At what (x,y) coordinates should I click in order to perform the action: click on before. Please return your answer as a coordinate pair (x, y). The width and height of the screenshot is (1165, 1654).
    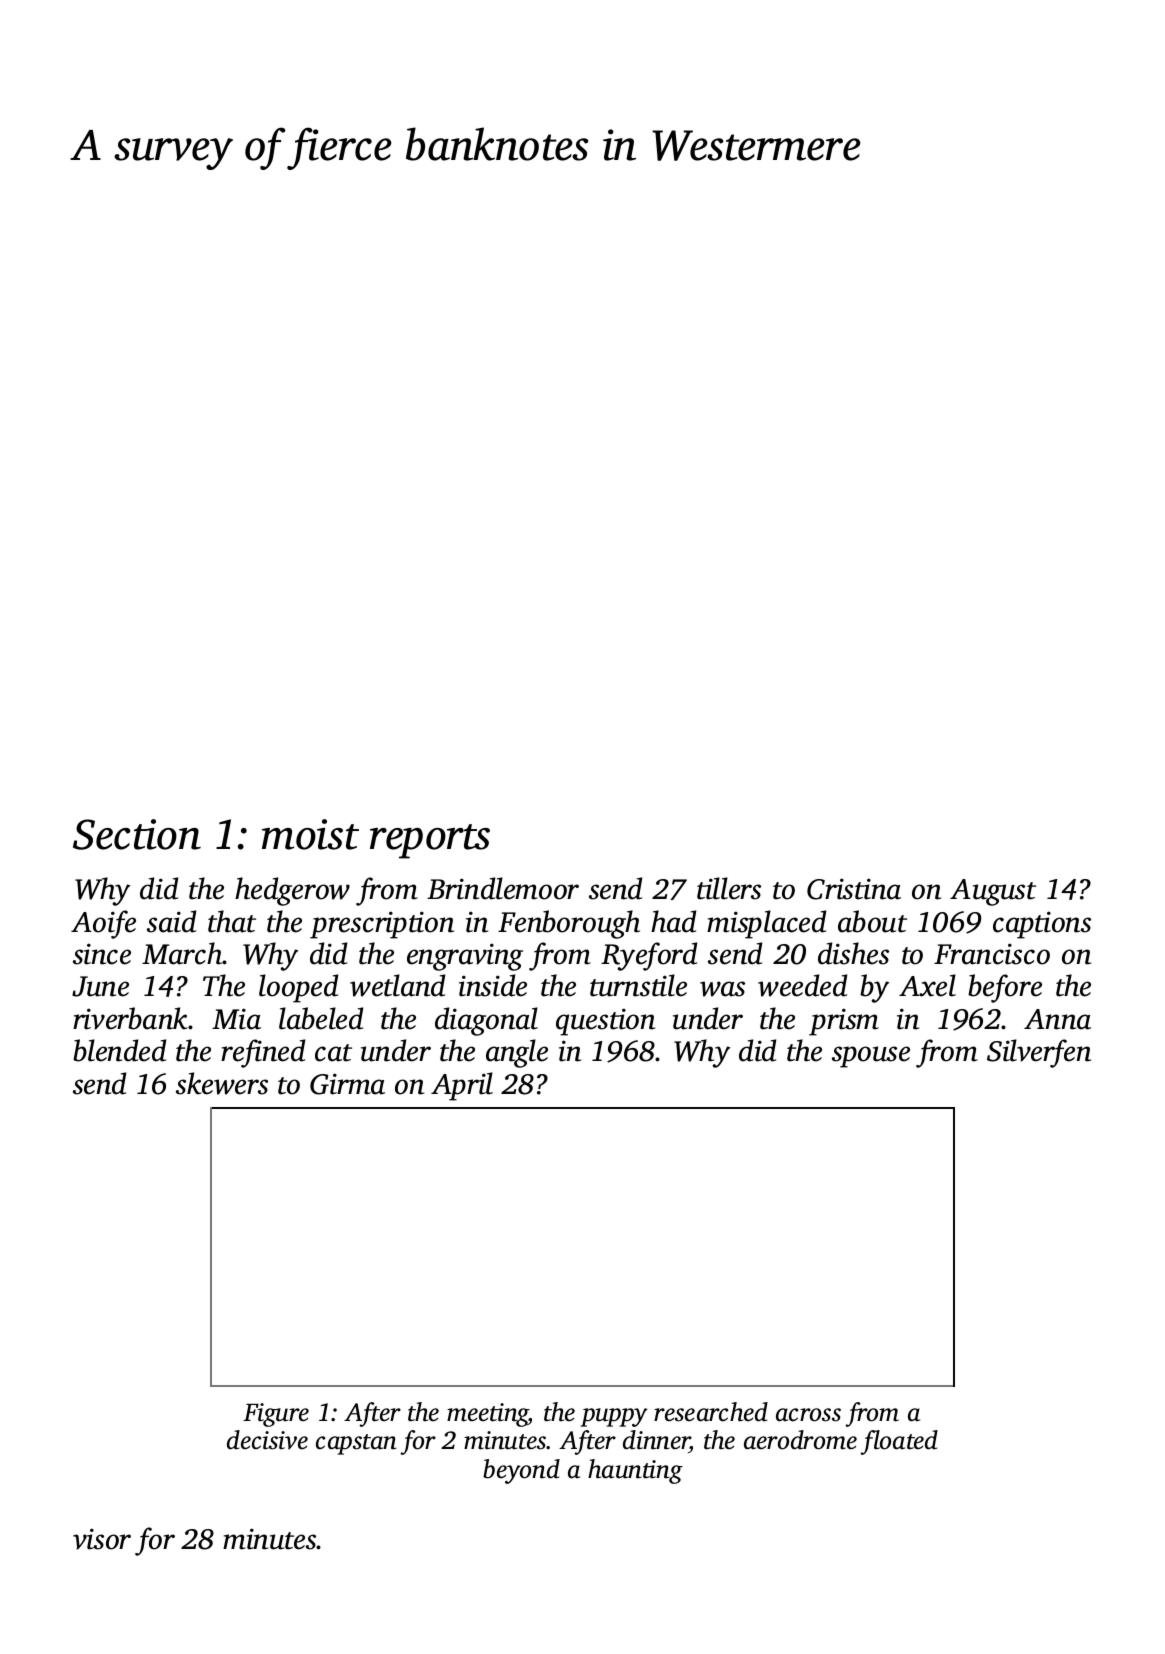
    Looking at the image, I should click on (1005, 988).
